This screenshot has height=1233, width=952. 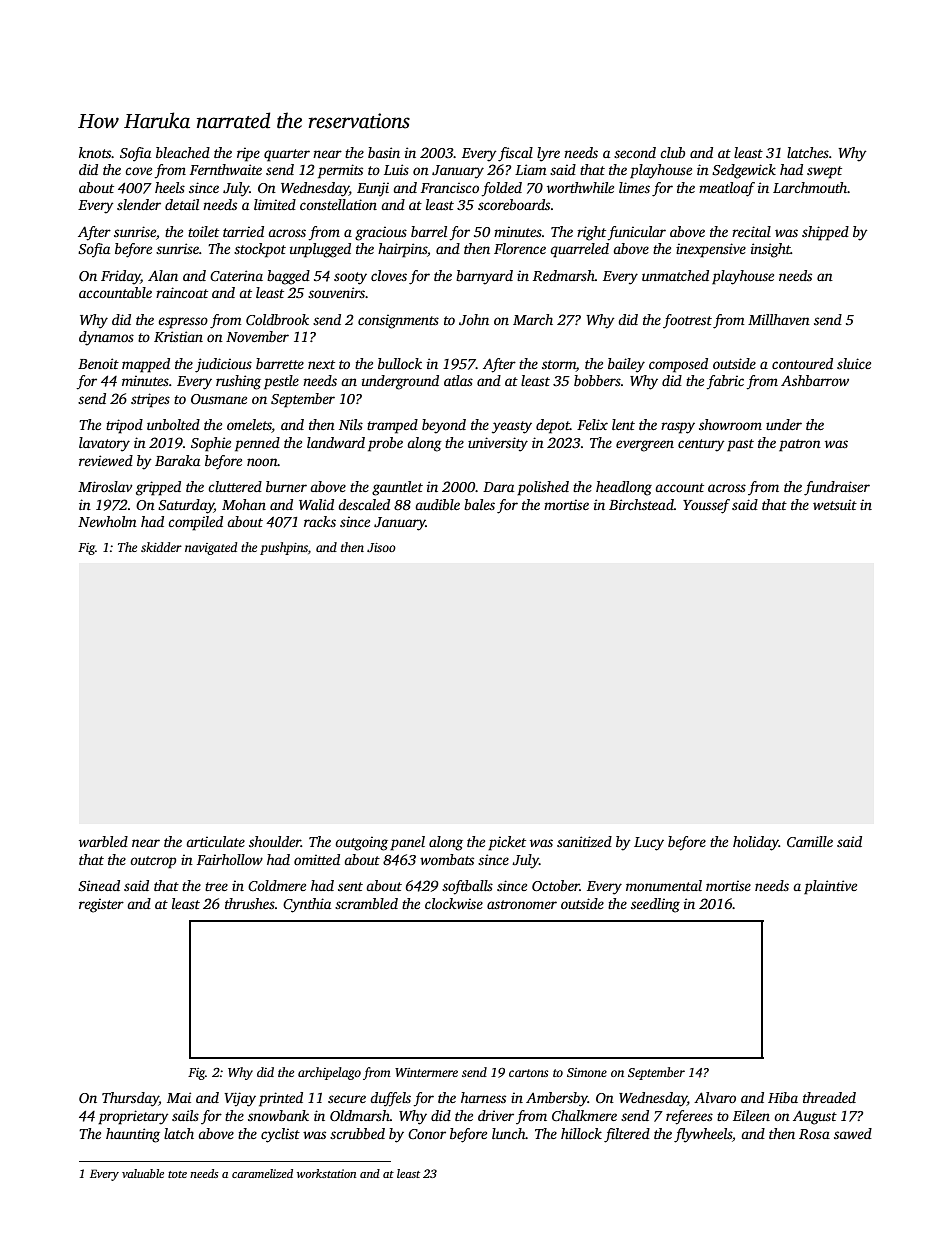 I want to click on holiday, so click(x=756, y=843).
